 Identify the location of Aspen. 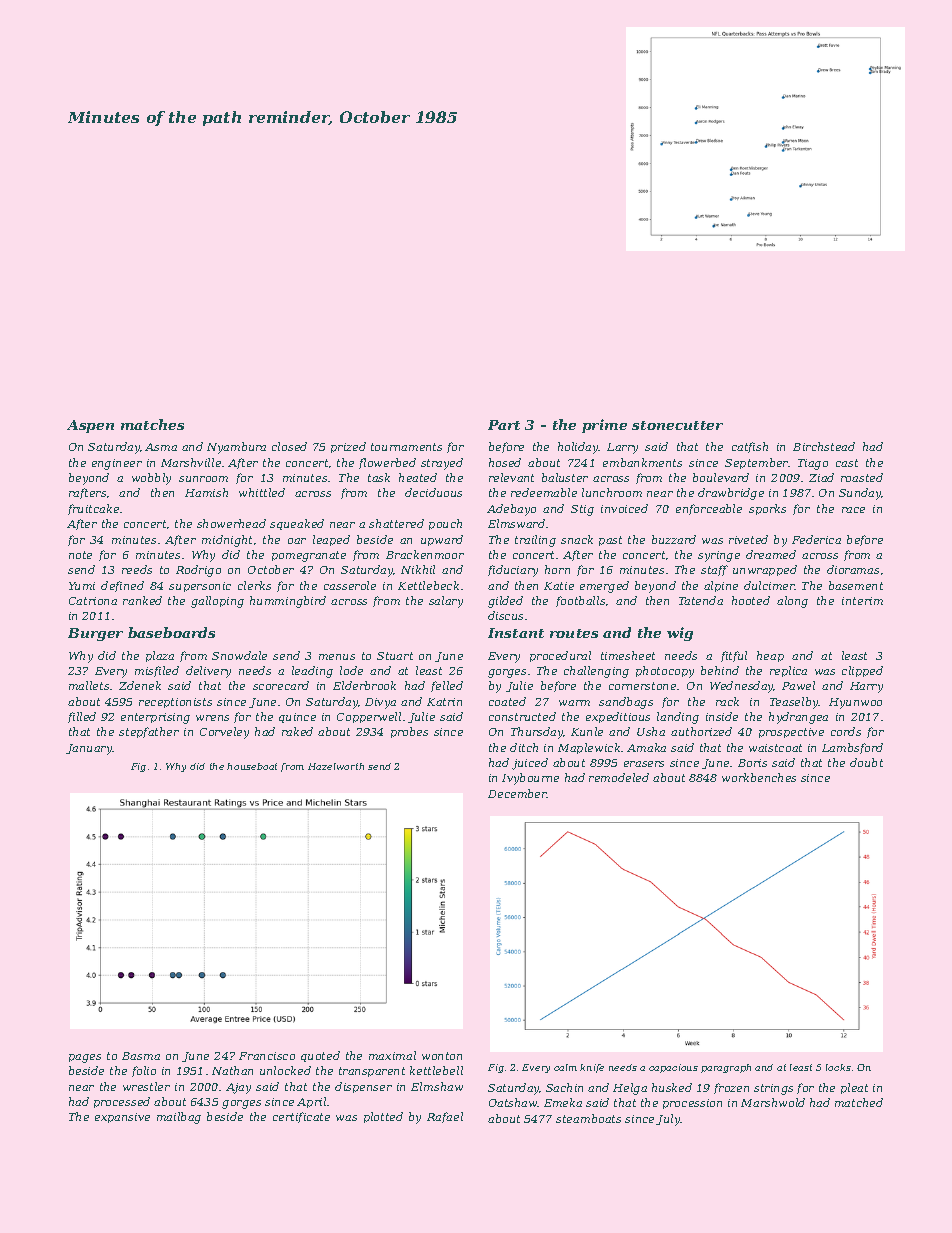
(90, 426).
